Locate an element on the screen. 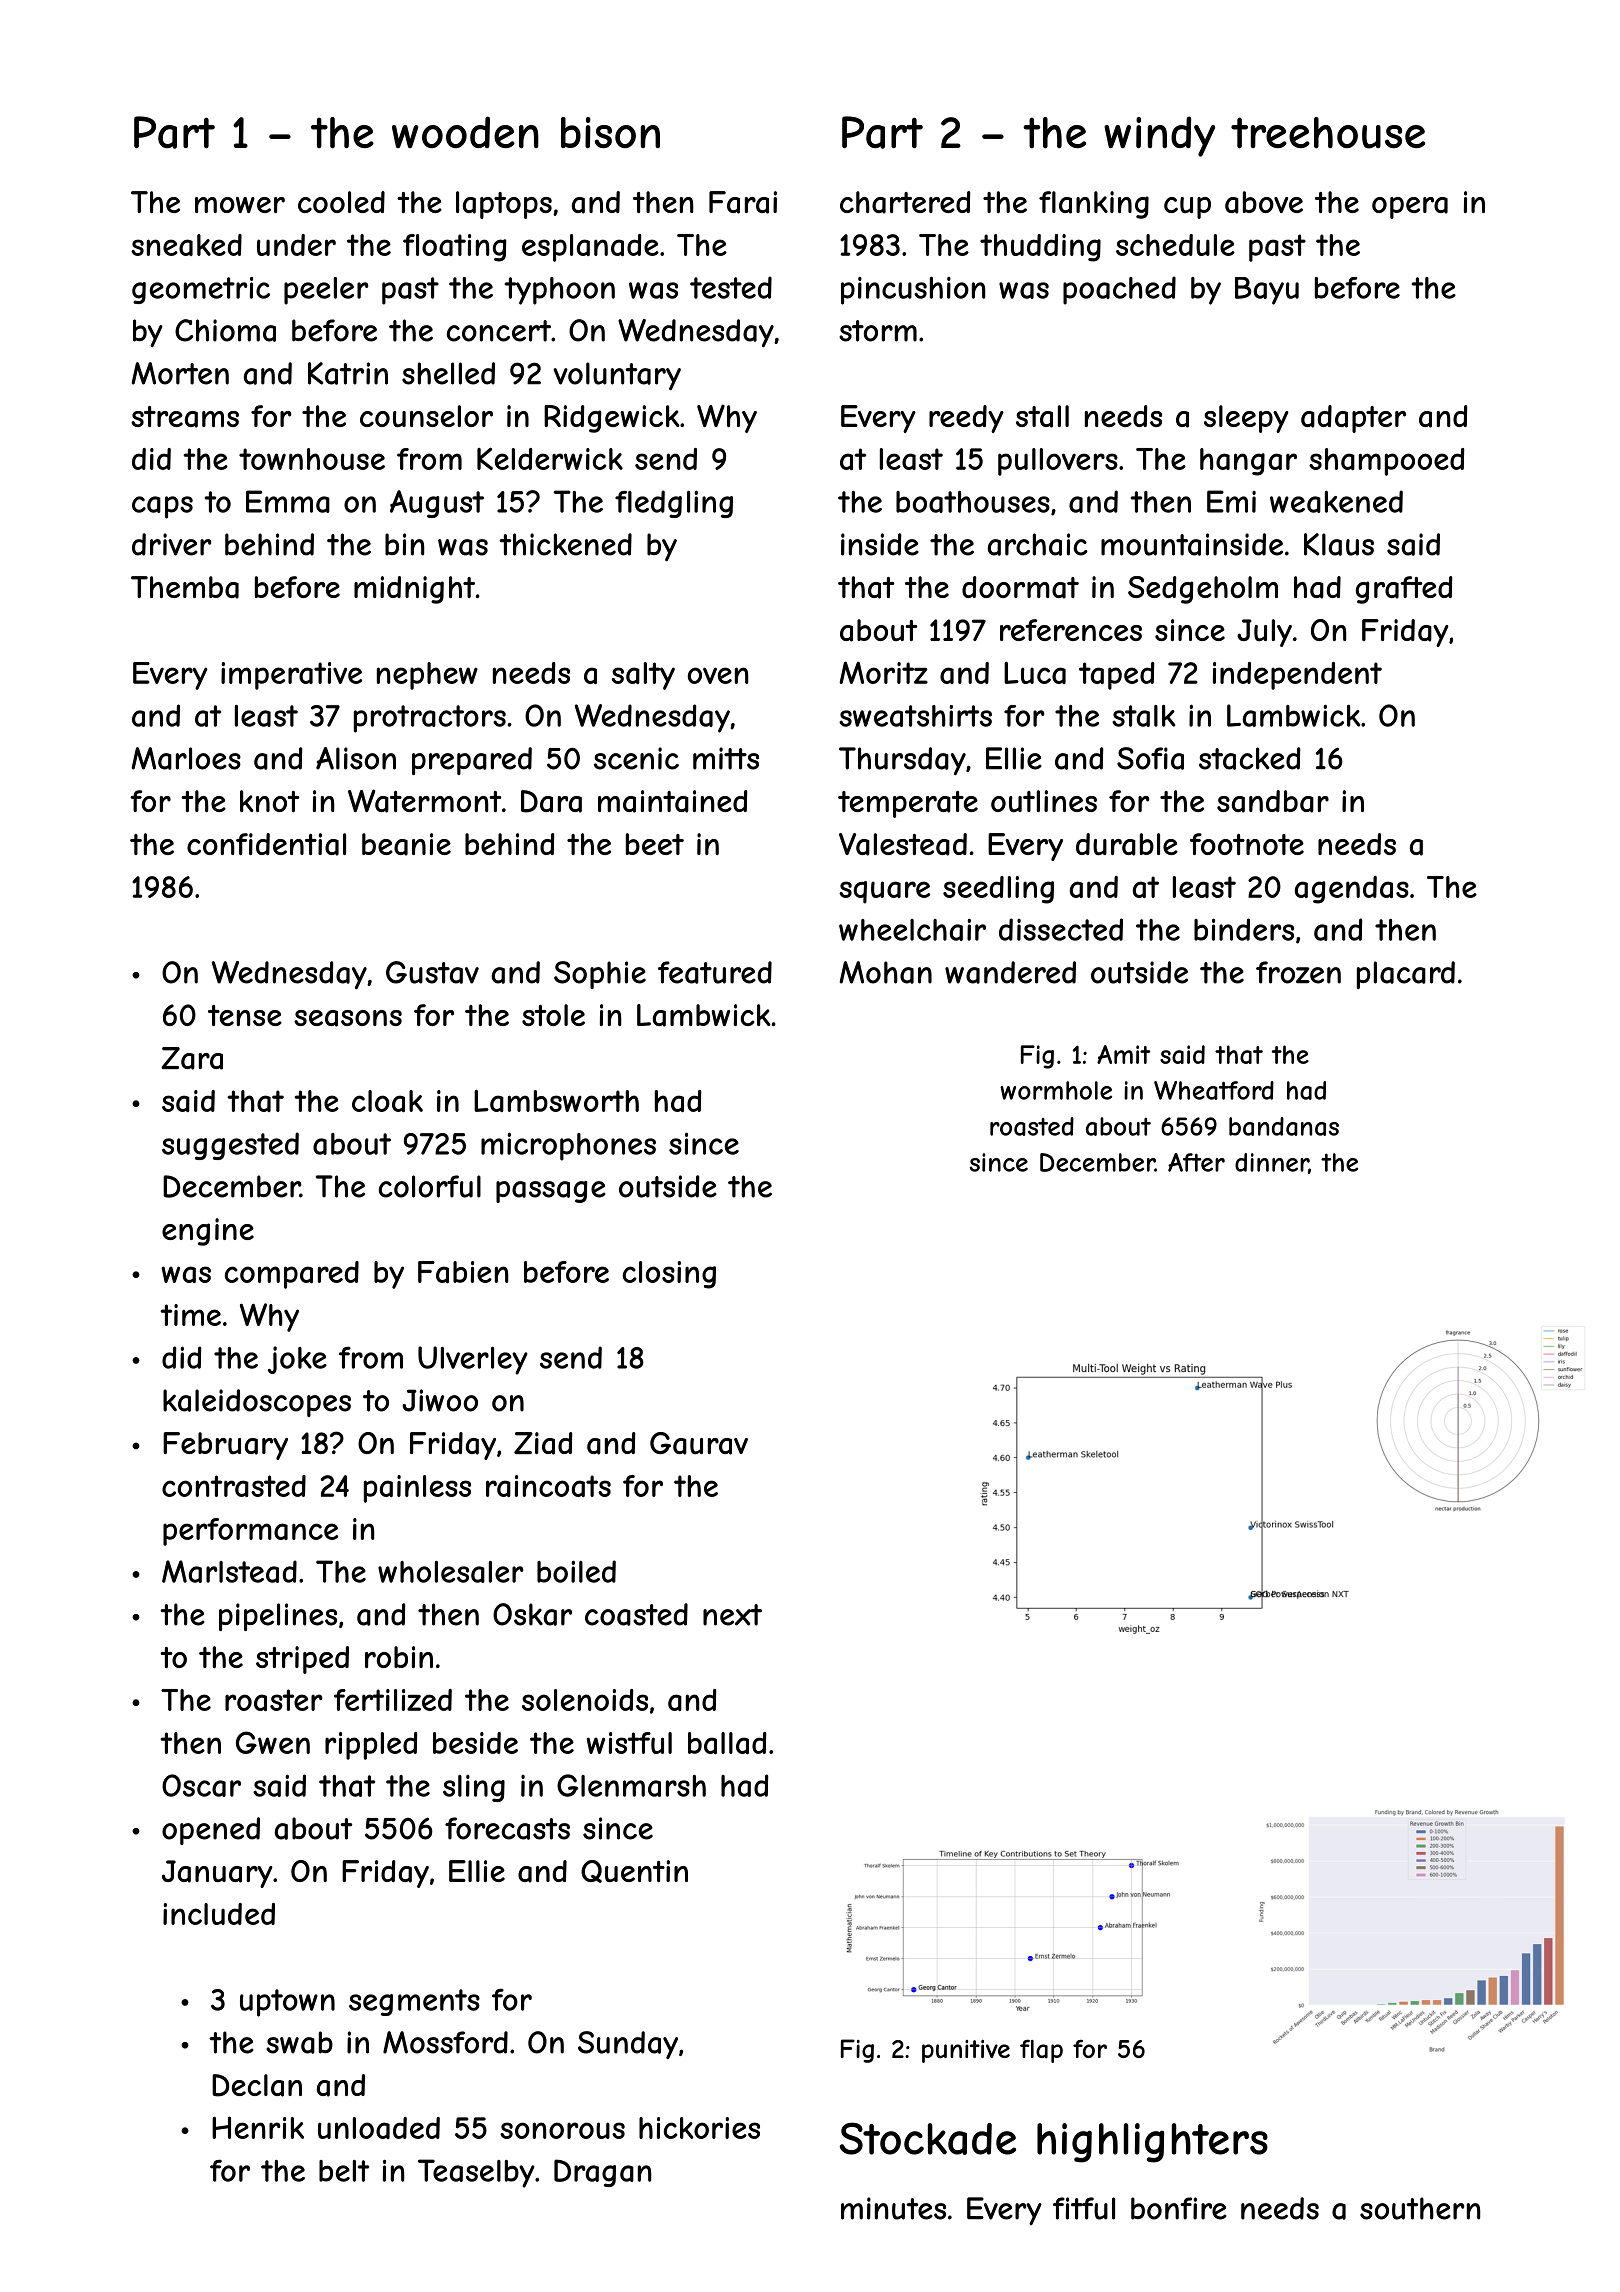 This screenshot has width=1620, height=2292. Ulverley is located at coordinates (473, 1360).
